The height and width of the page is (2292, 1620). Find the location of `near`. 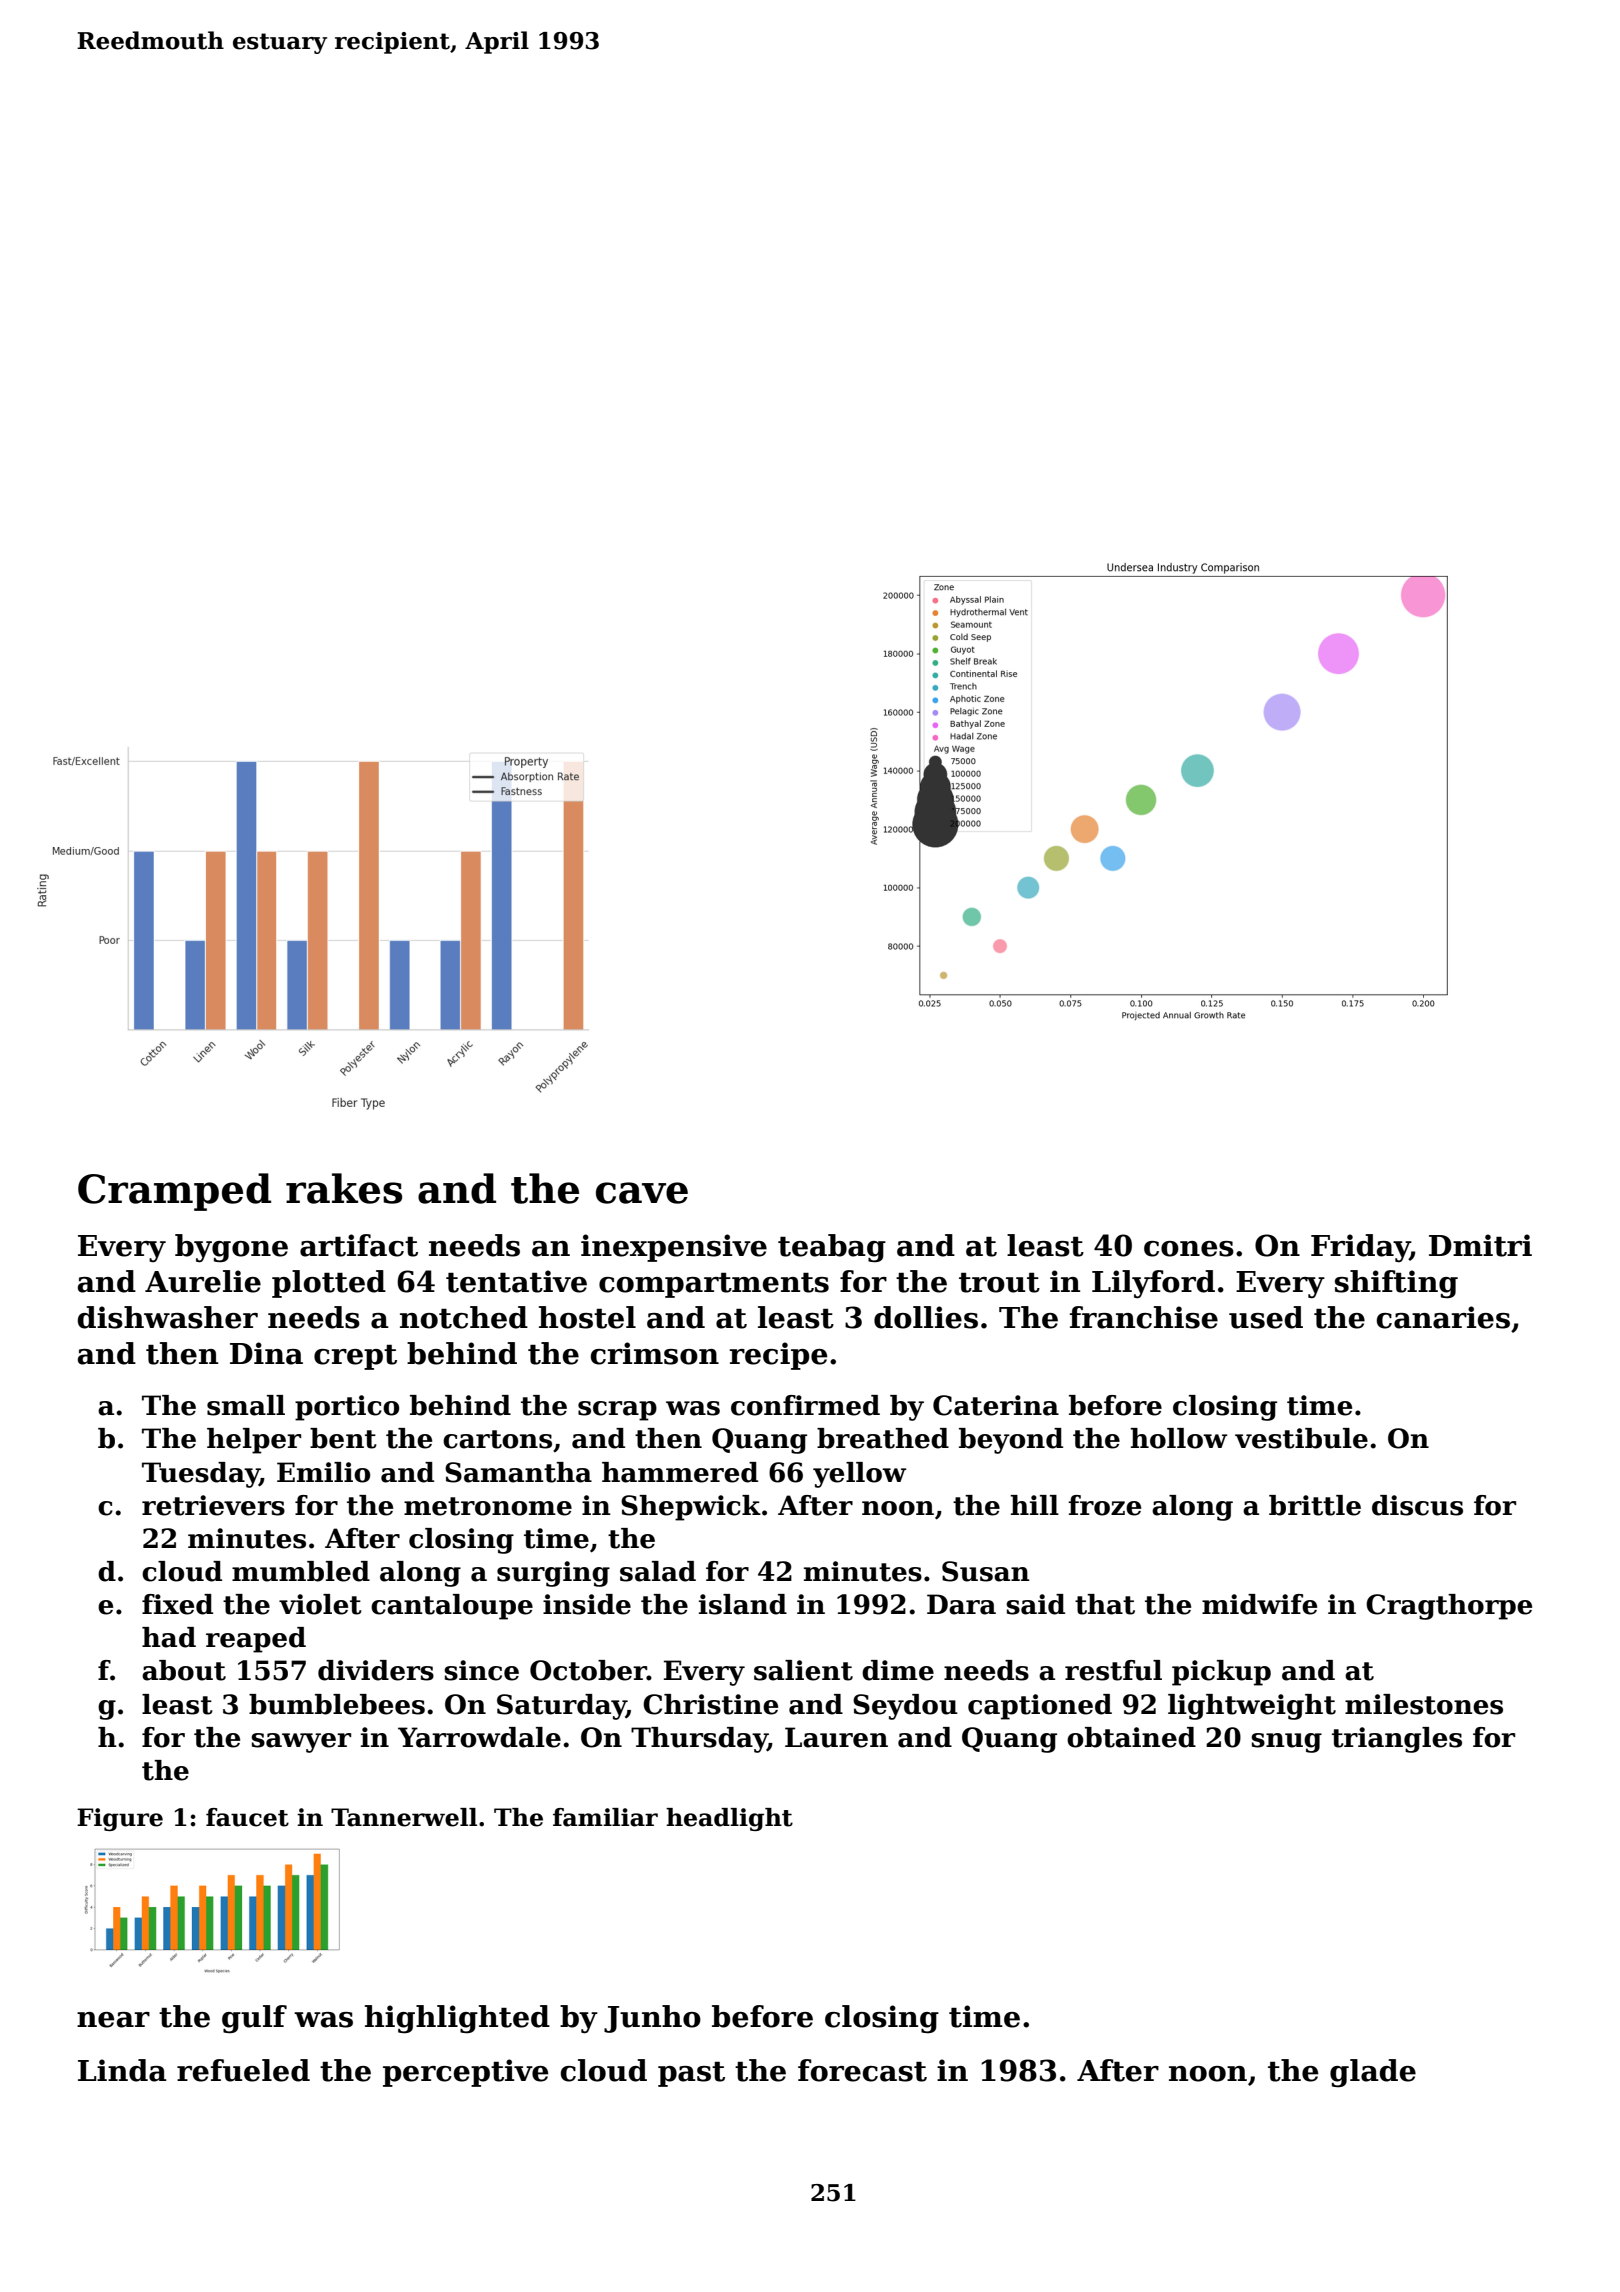

near is located at coordinates (113, 2020).
